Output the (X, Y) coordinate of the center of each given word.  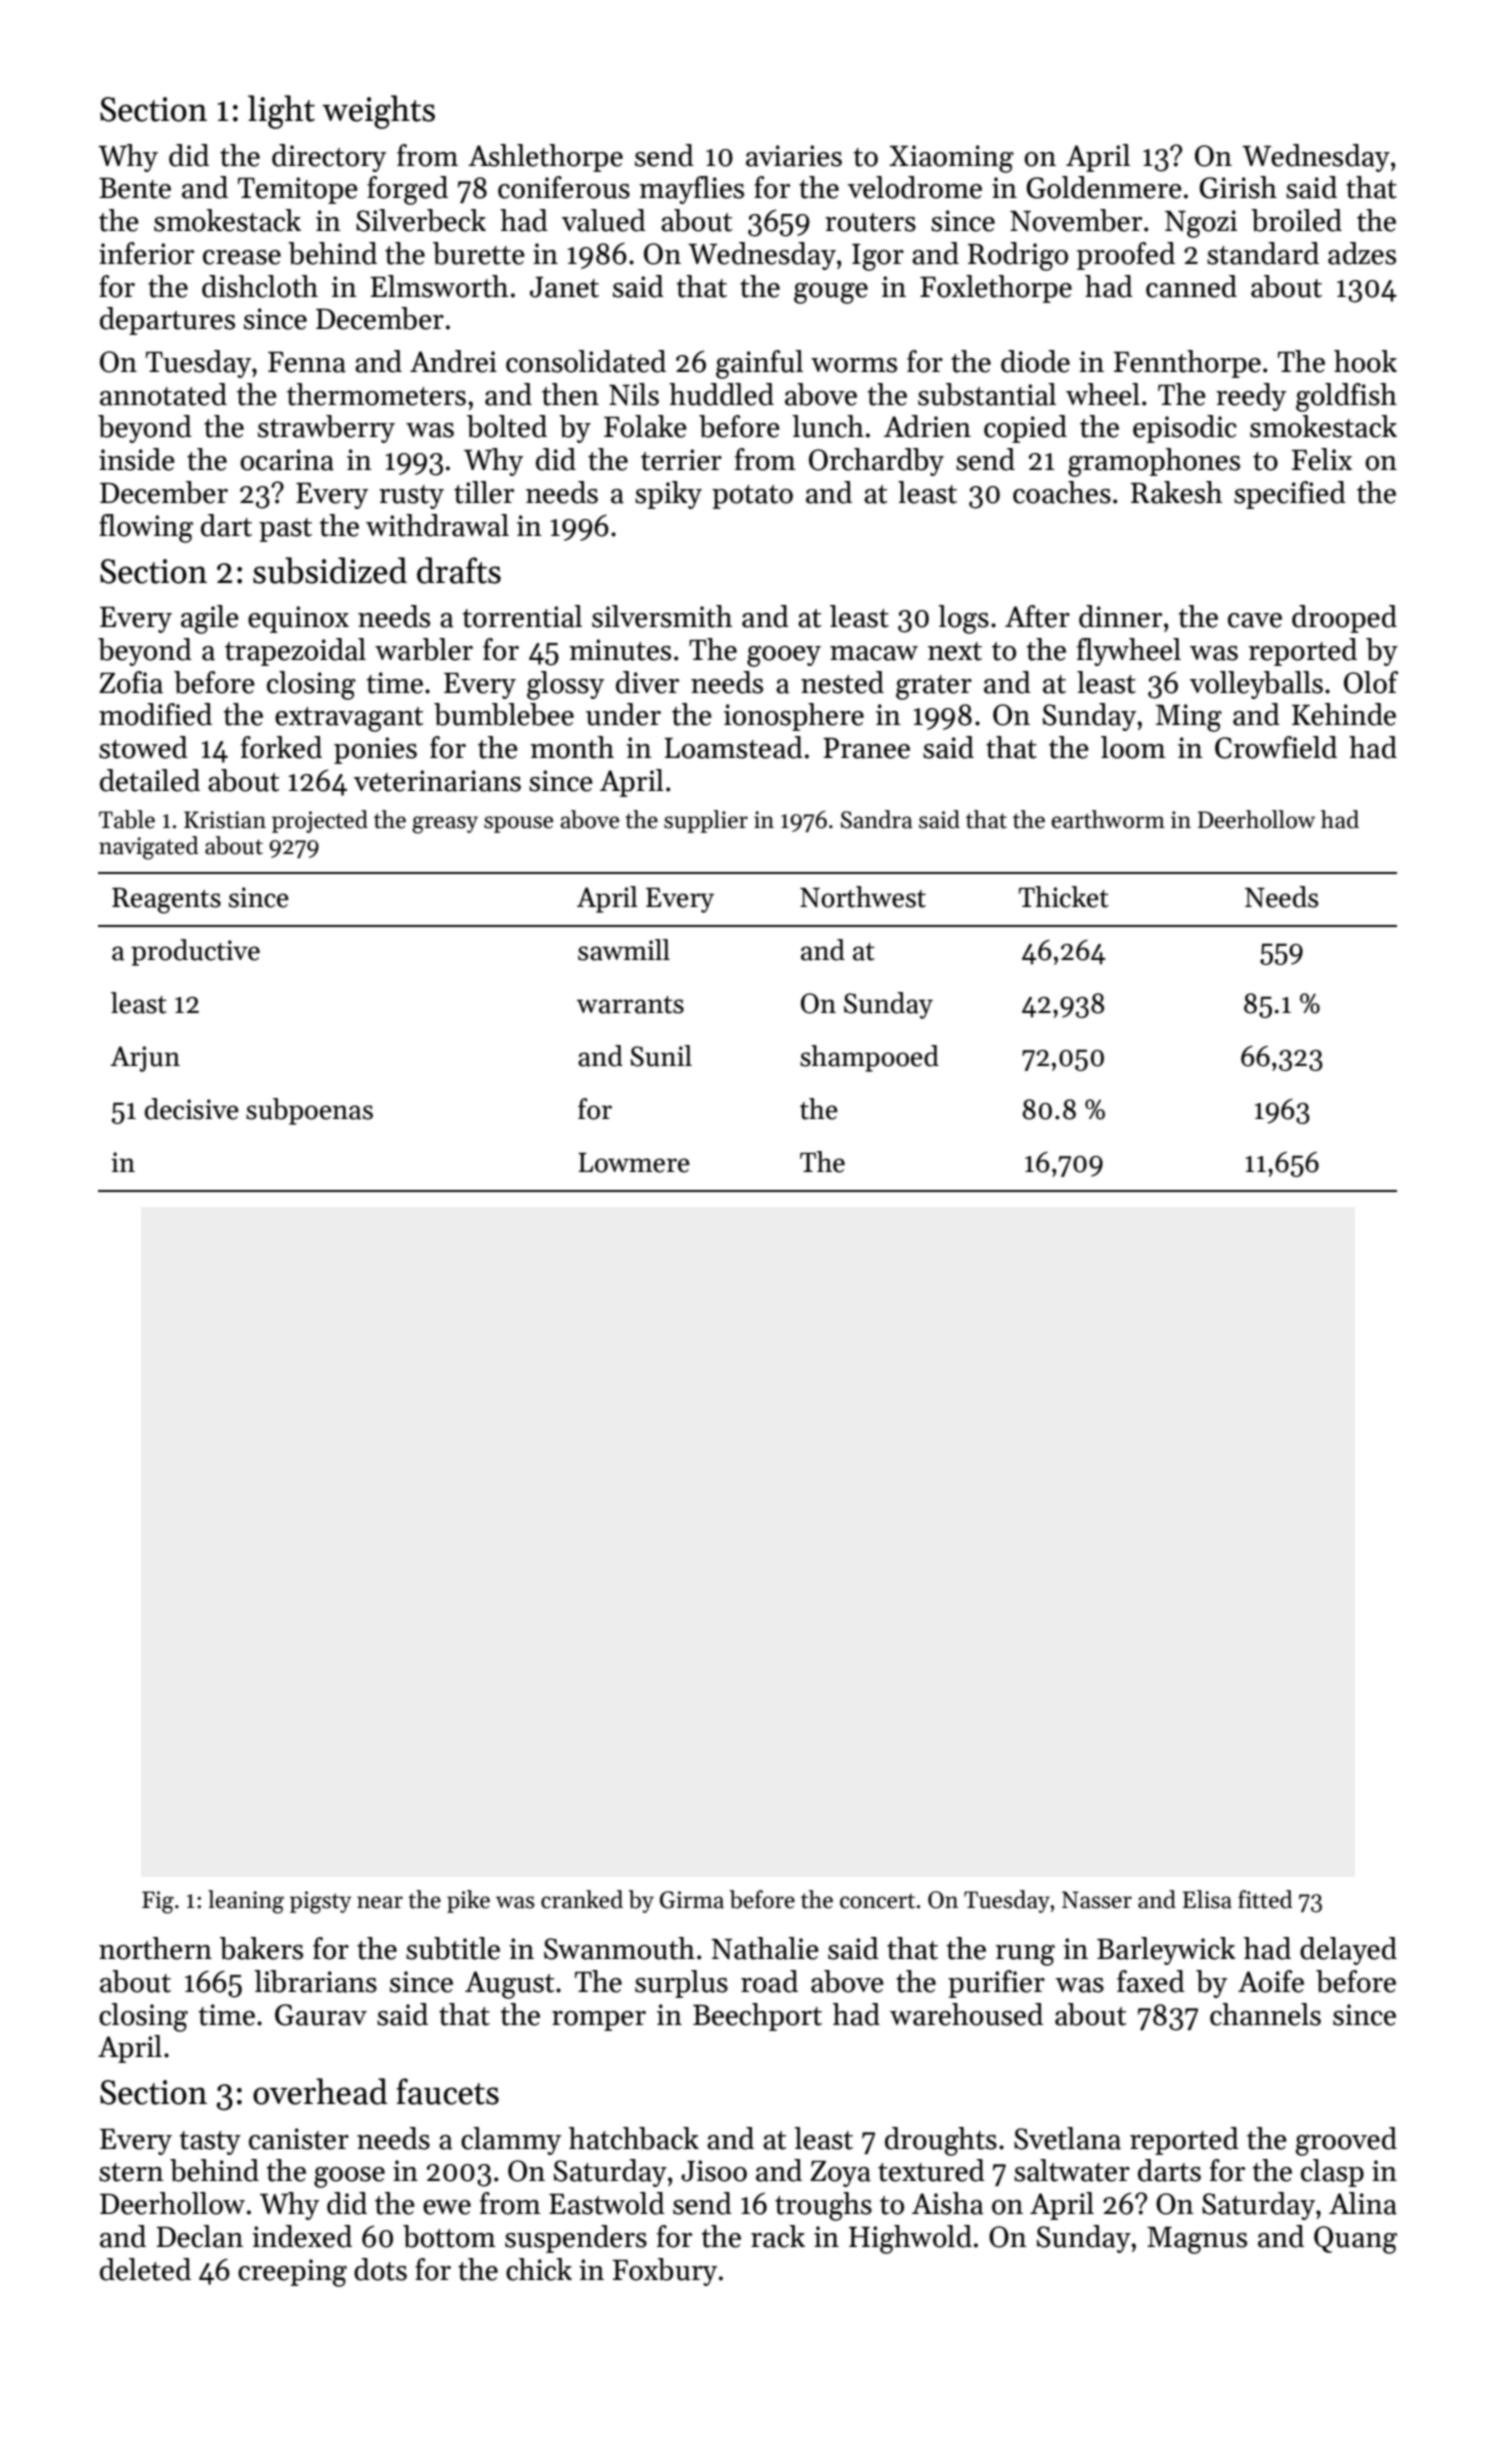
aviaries (794, 156)
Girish (1238, 187)
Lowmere (634, 1163)
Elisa (1207, 1899)
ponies (375, 750)
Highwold (910, 2239)
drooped (1344, 619)
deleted (145, 2269)
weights (378, 112)
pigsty (321, 1902)
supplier (706, 821)
